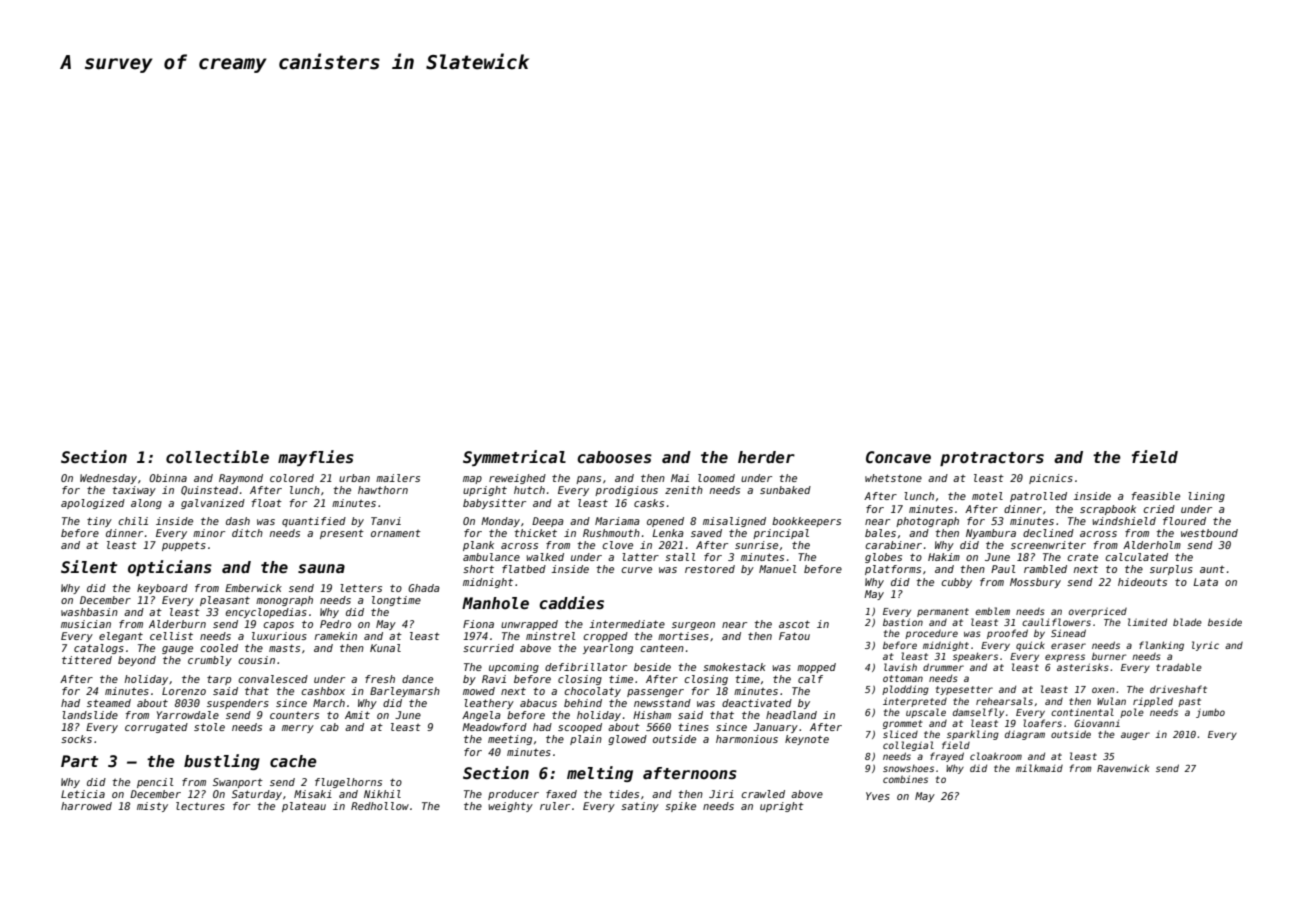 The width and height of the screenshot is (1308, 924). I want to click on Ravenwick, so click(1123, 768).
